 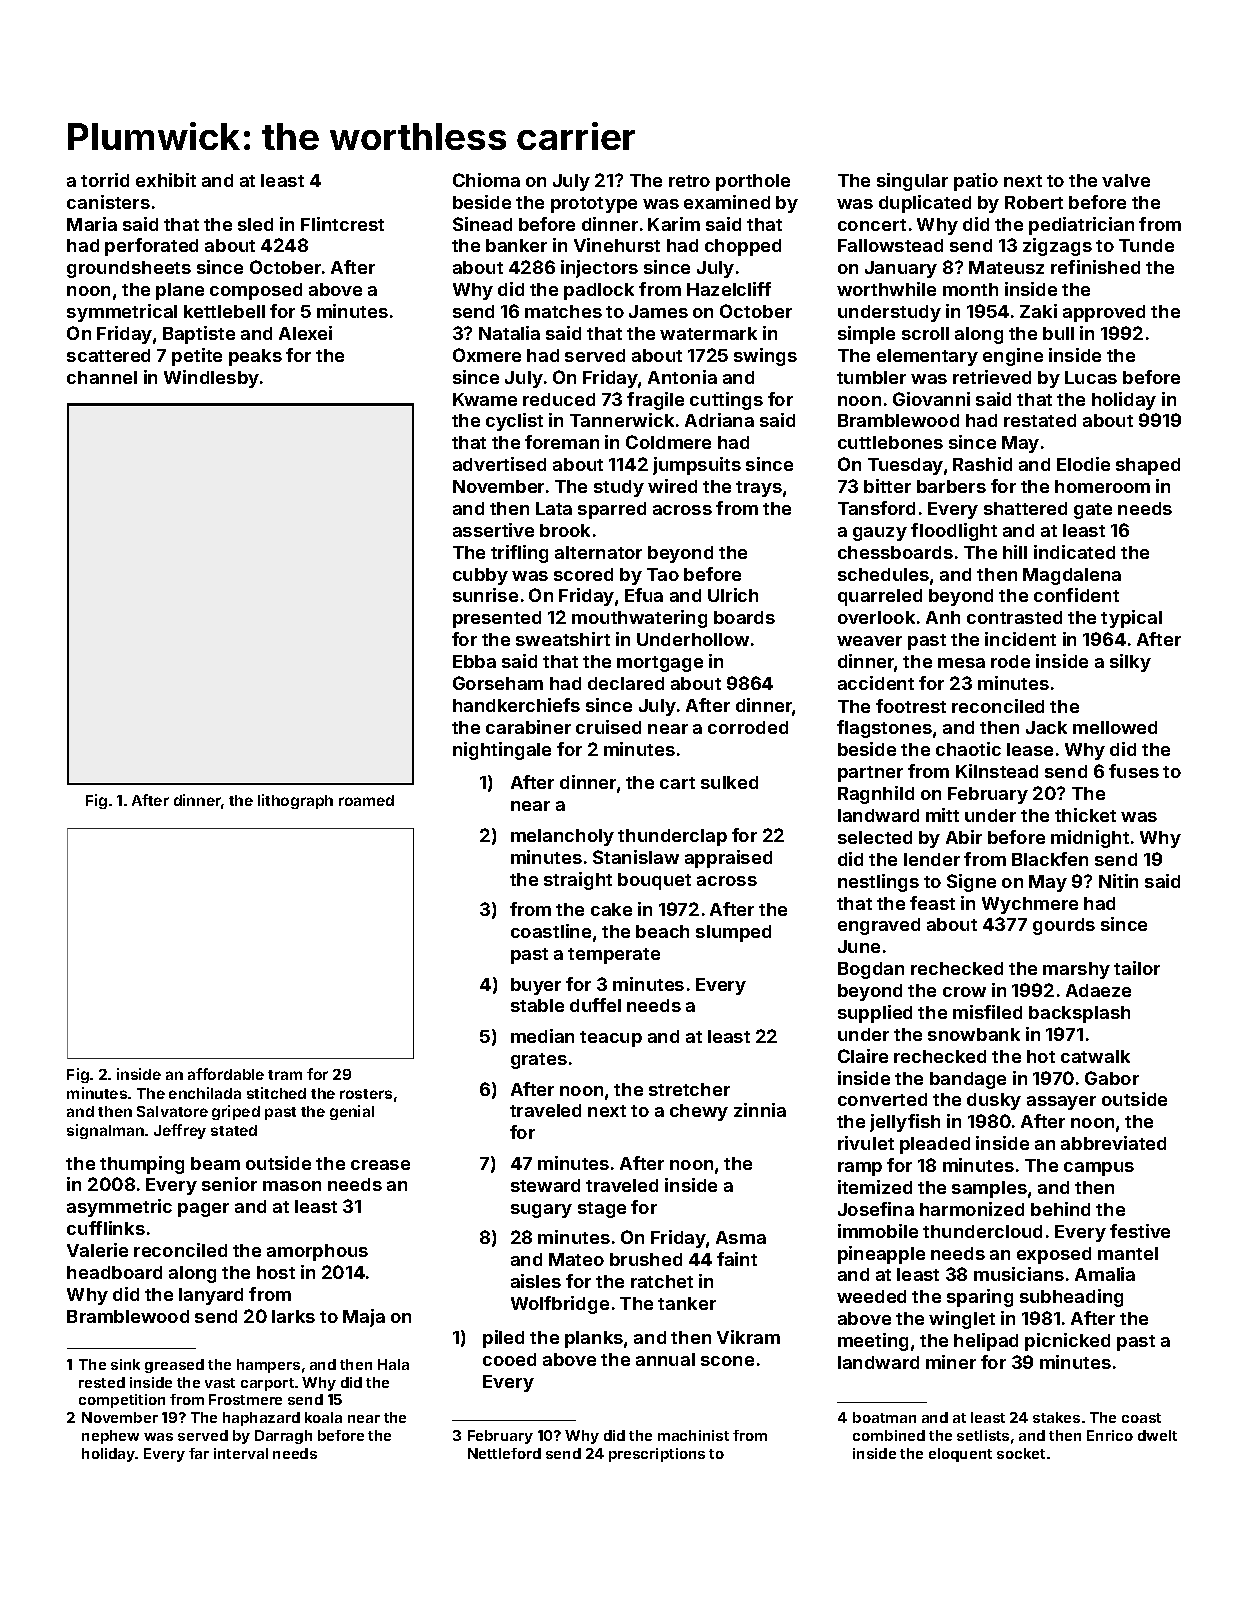 I want to click on melancholy, so click(x=562, y=837).
